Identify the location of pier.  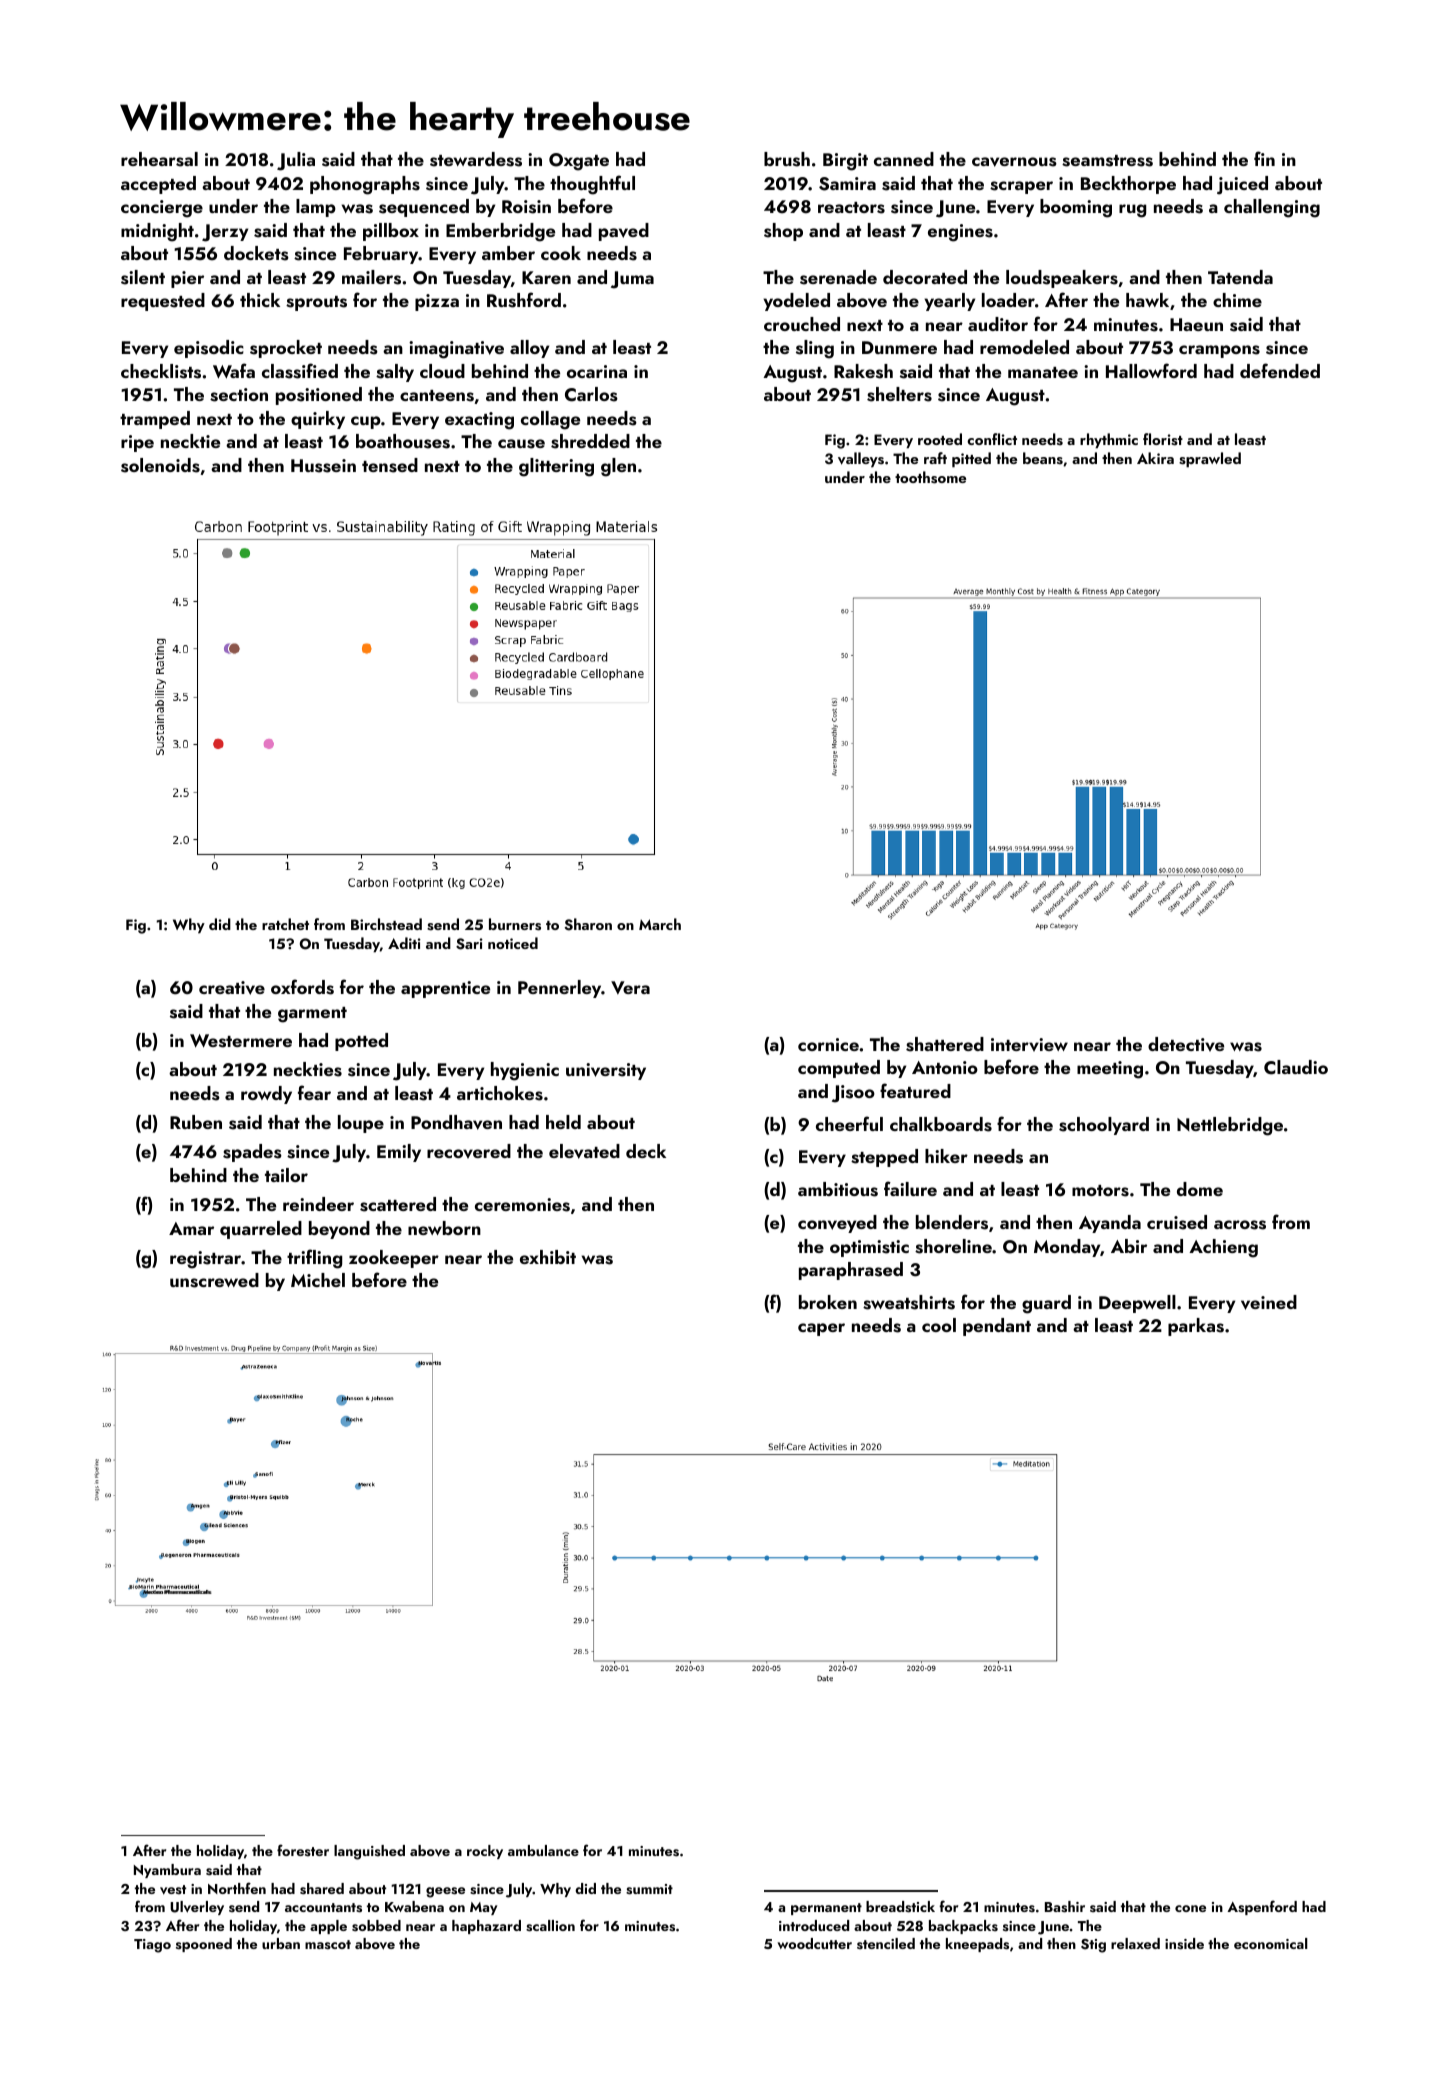
(187, 279).
